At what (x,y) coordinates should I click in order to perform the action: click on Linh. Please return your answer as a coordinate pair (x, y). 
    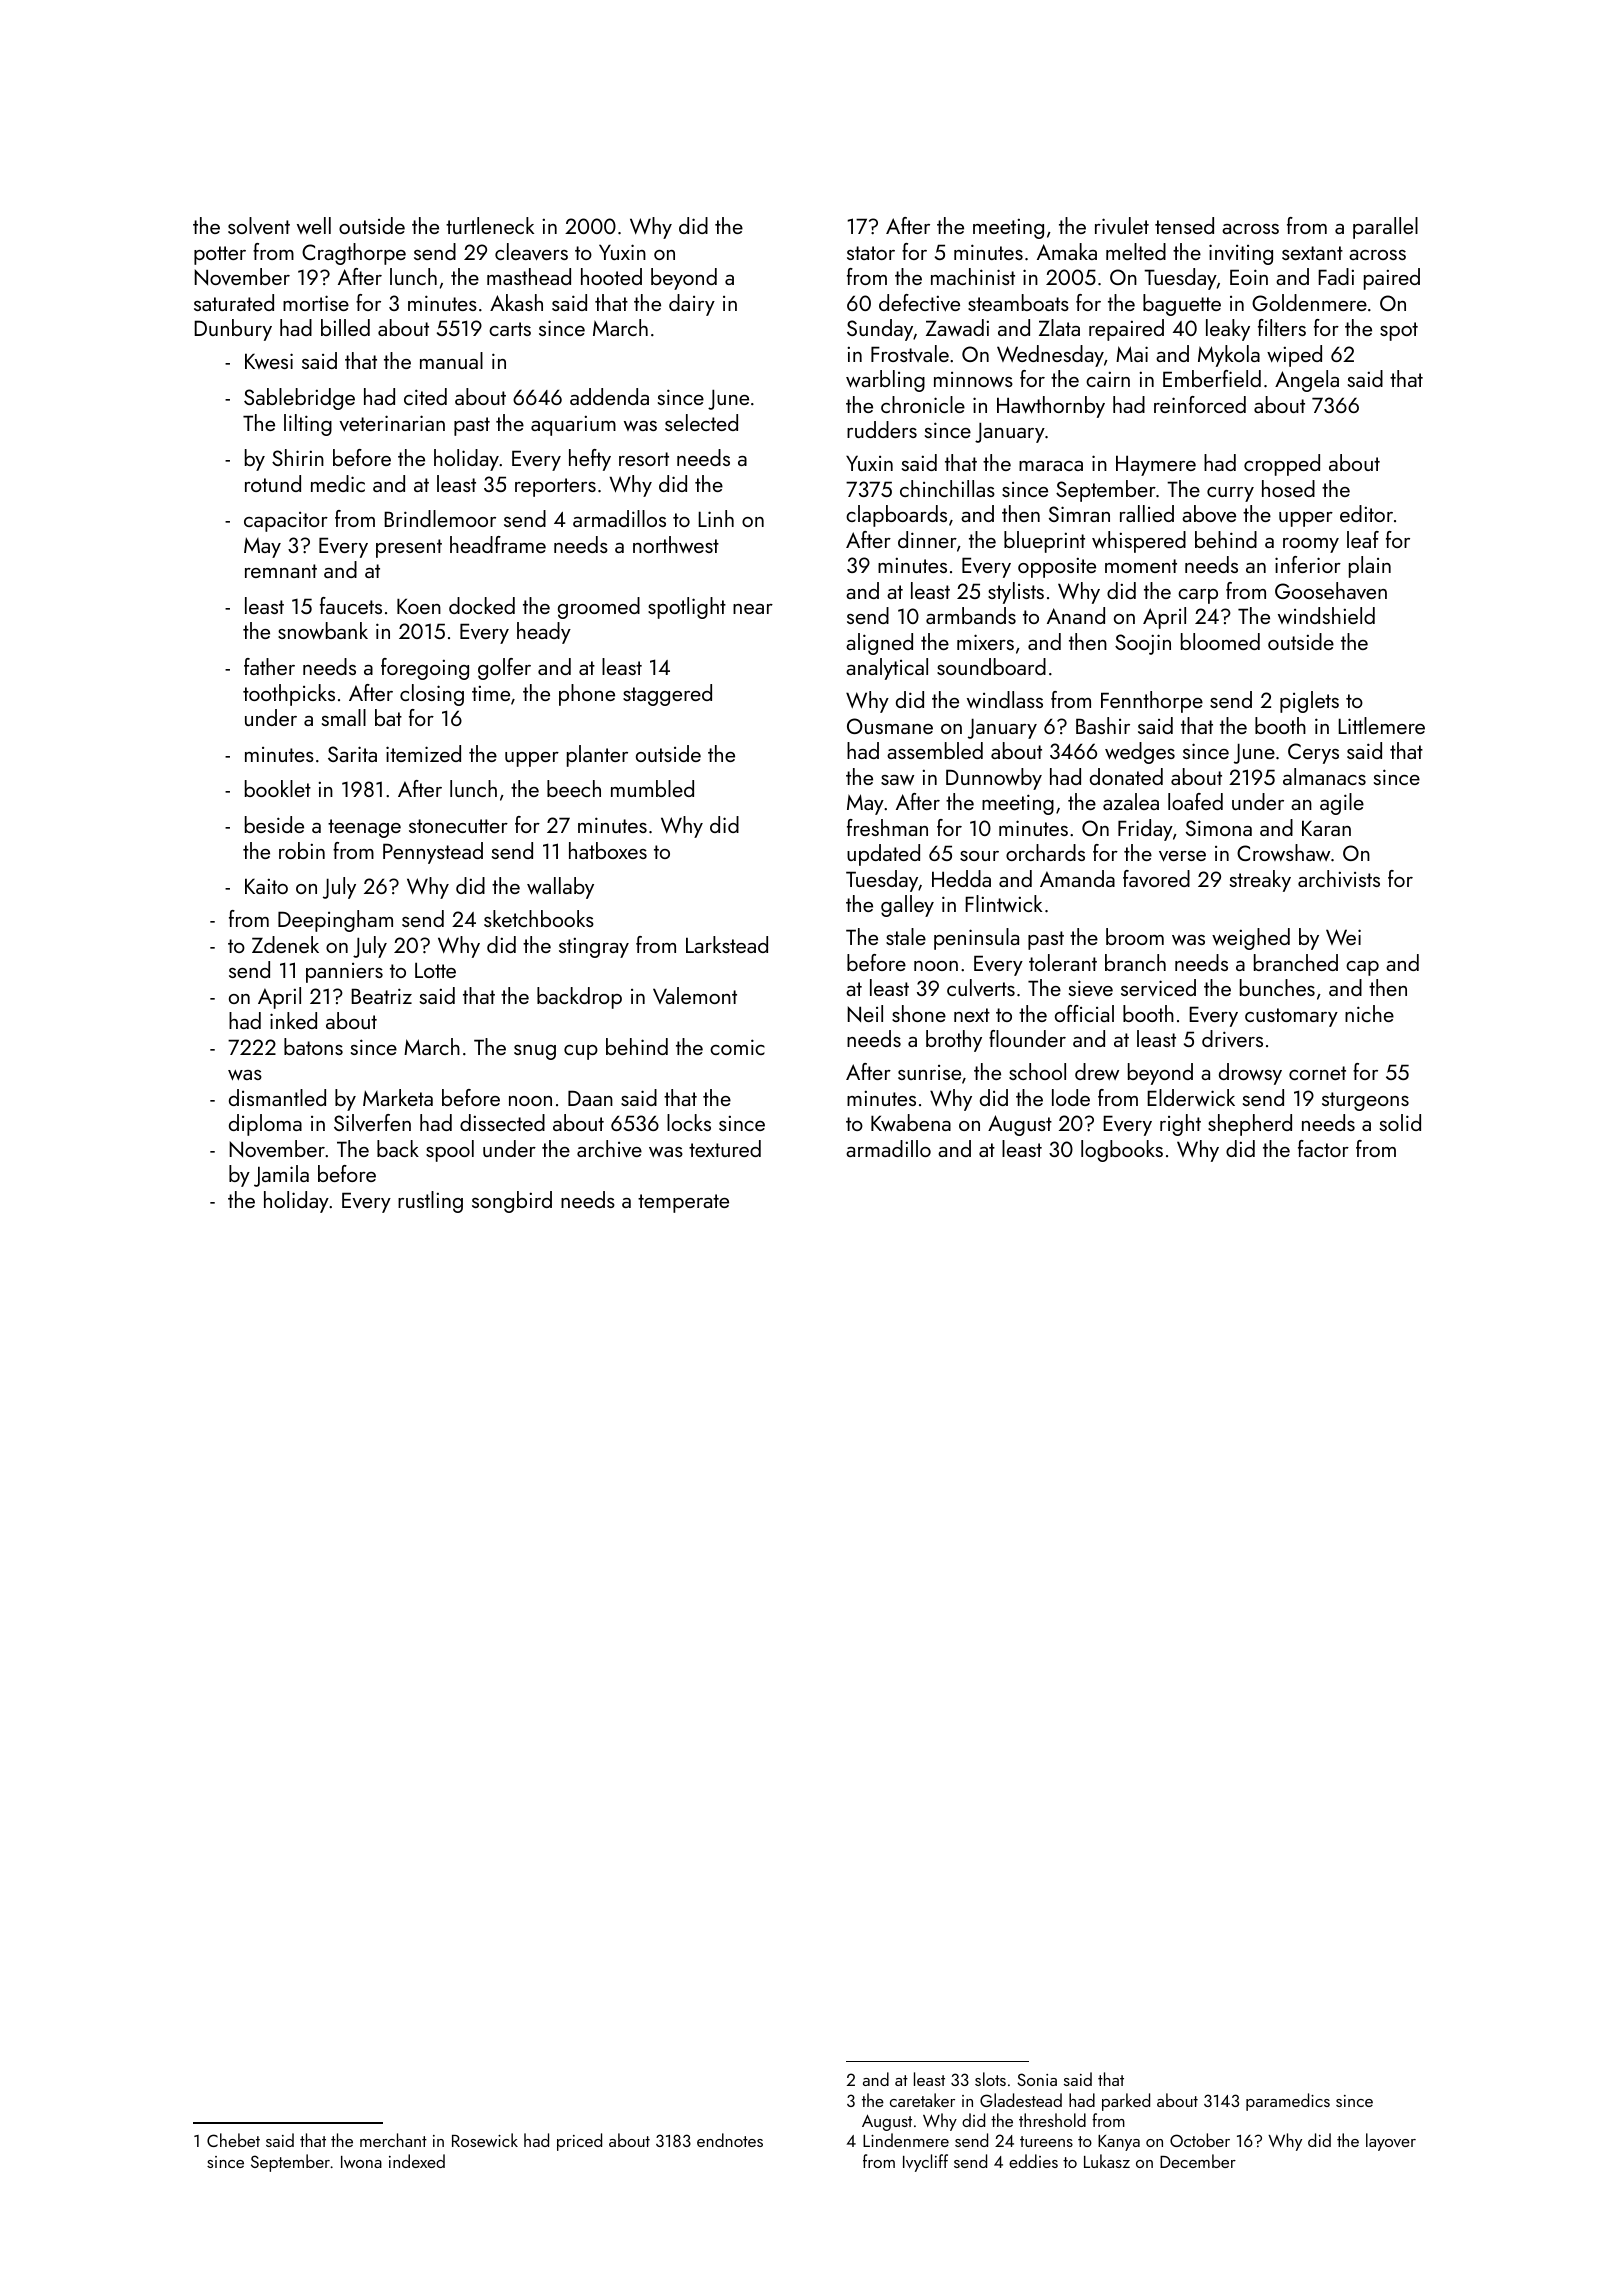
    Looking at the image, I should click on (716, 518).
